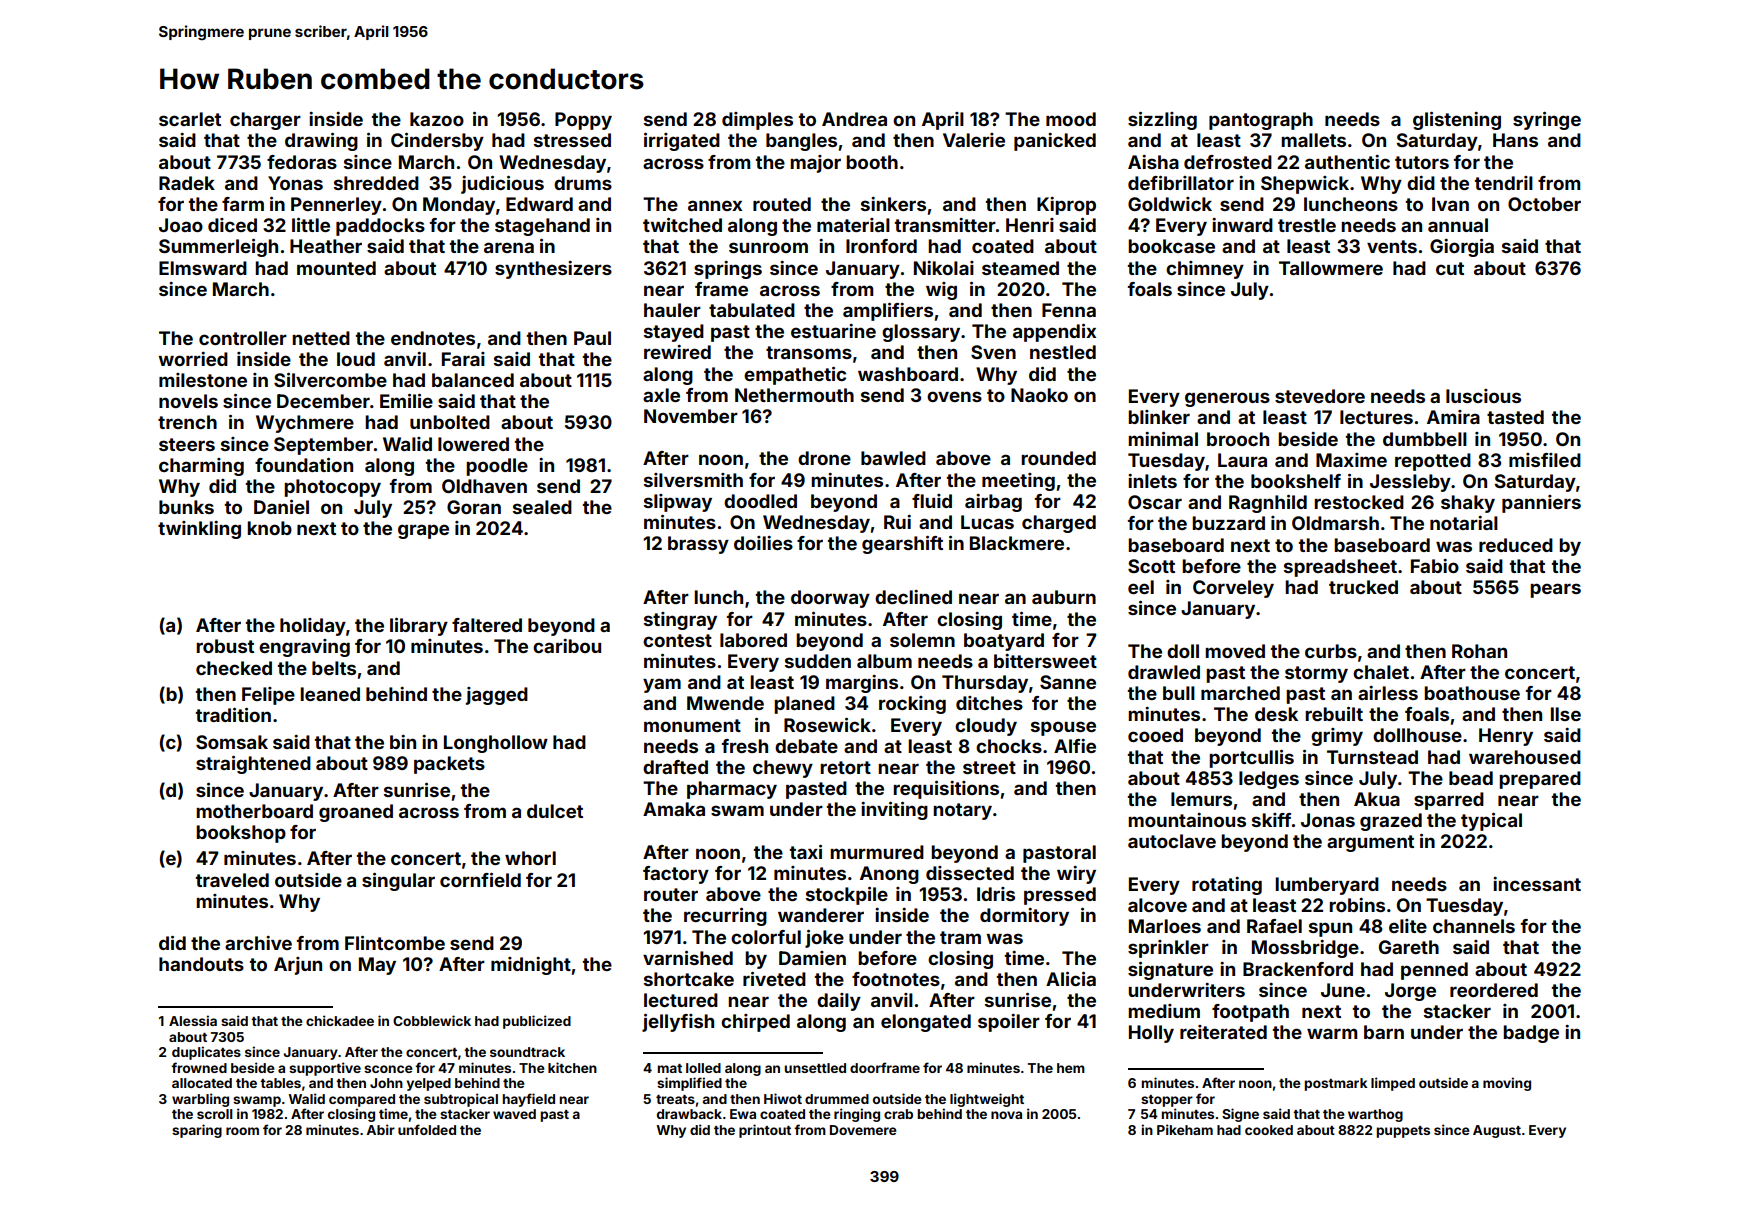 This page has height=1230, width=1740. I want to click on curbs, so click(1331, 651).
